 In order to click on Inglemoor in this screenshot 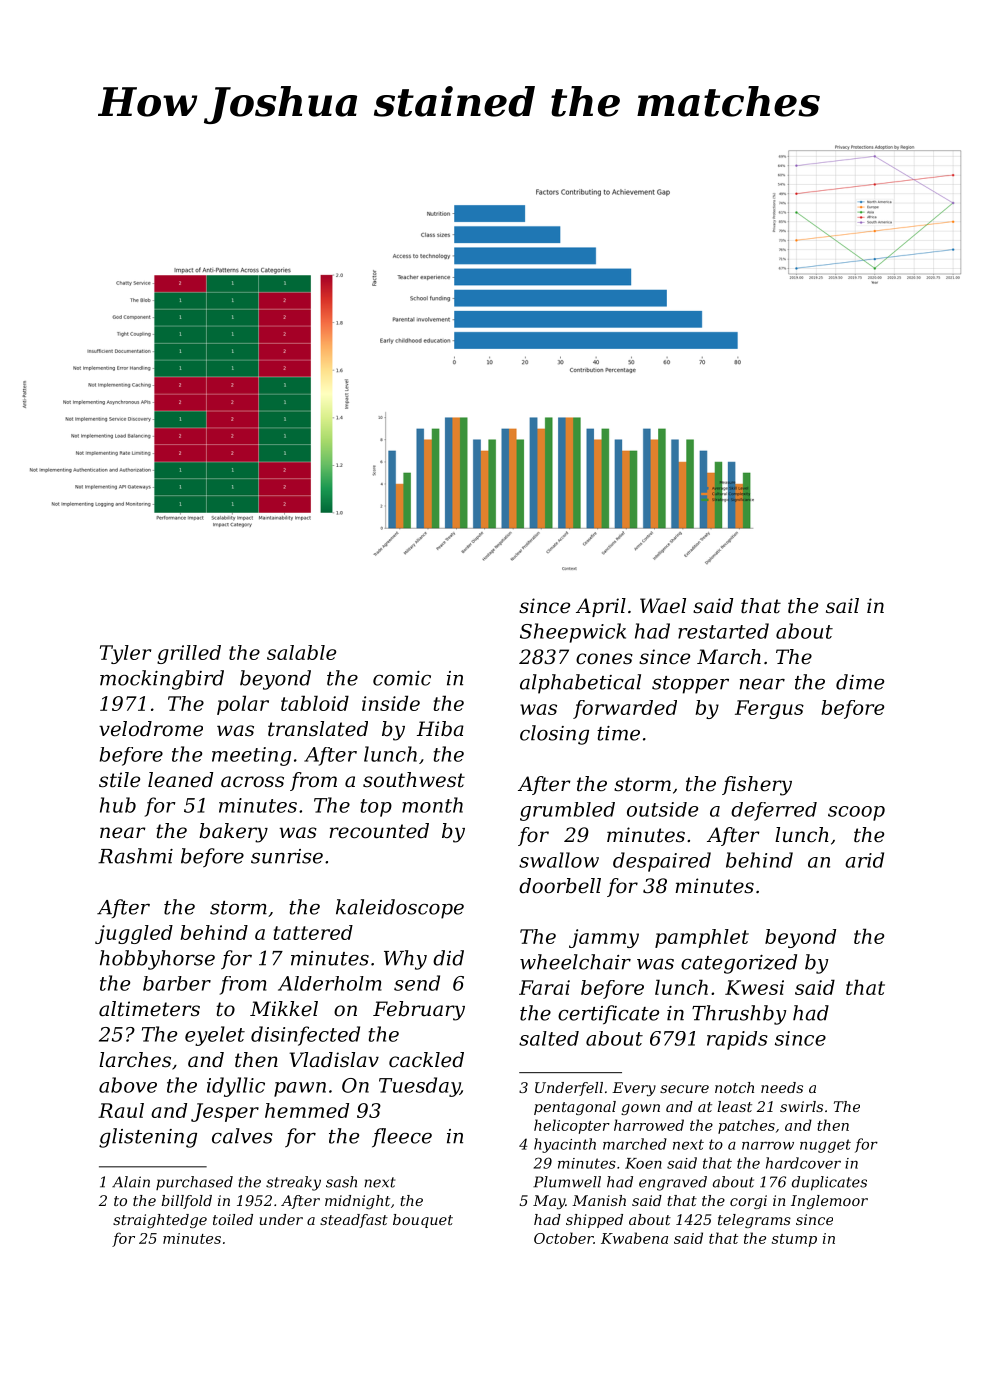, I will do `click(829, 1202)`.
